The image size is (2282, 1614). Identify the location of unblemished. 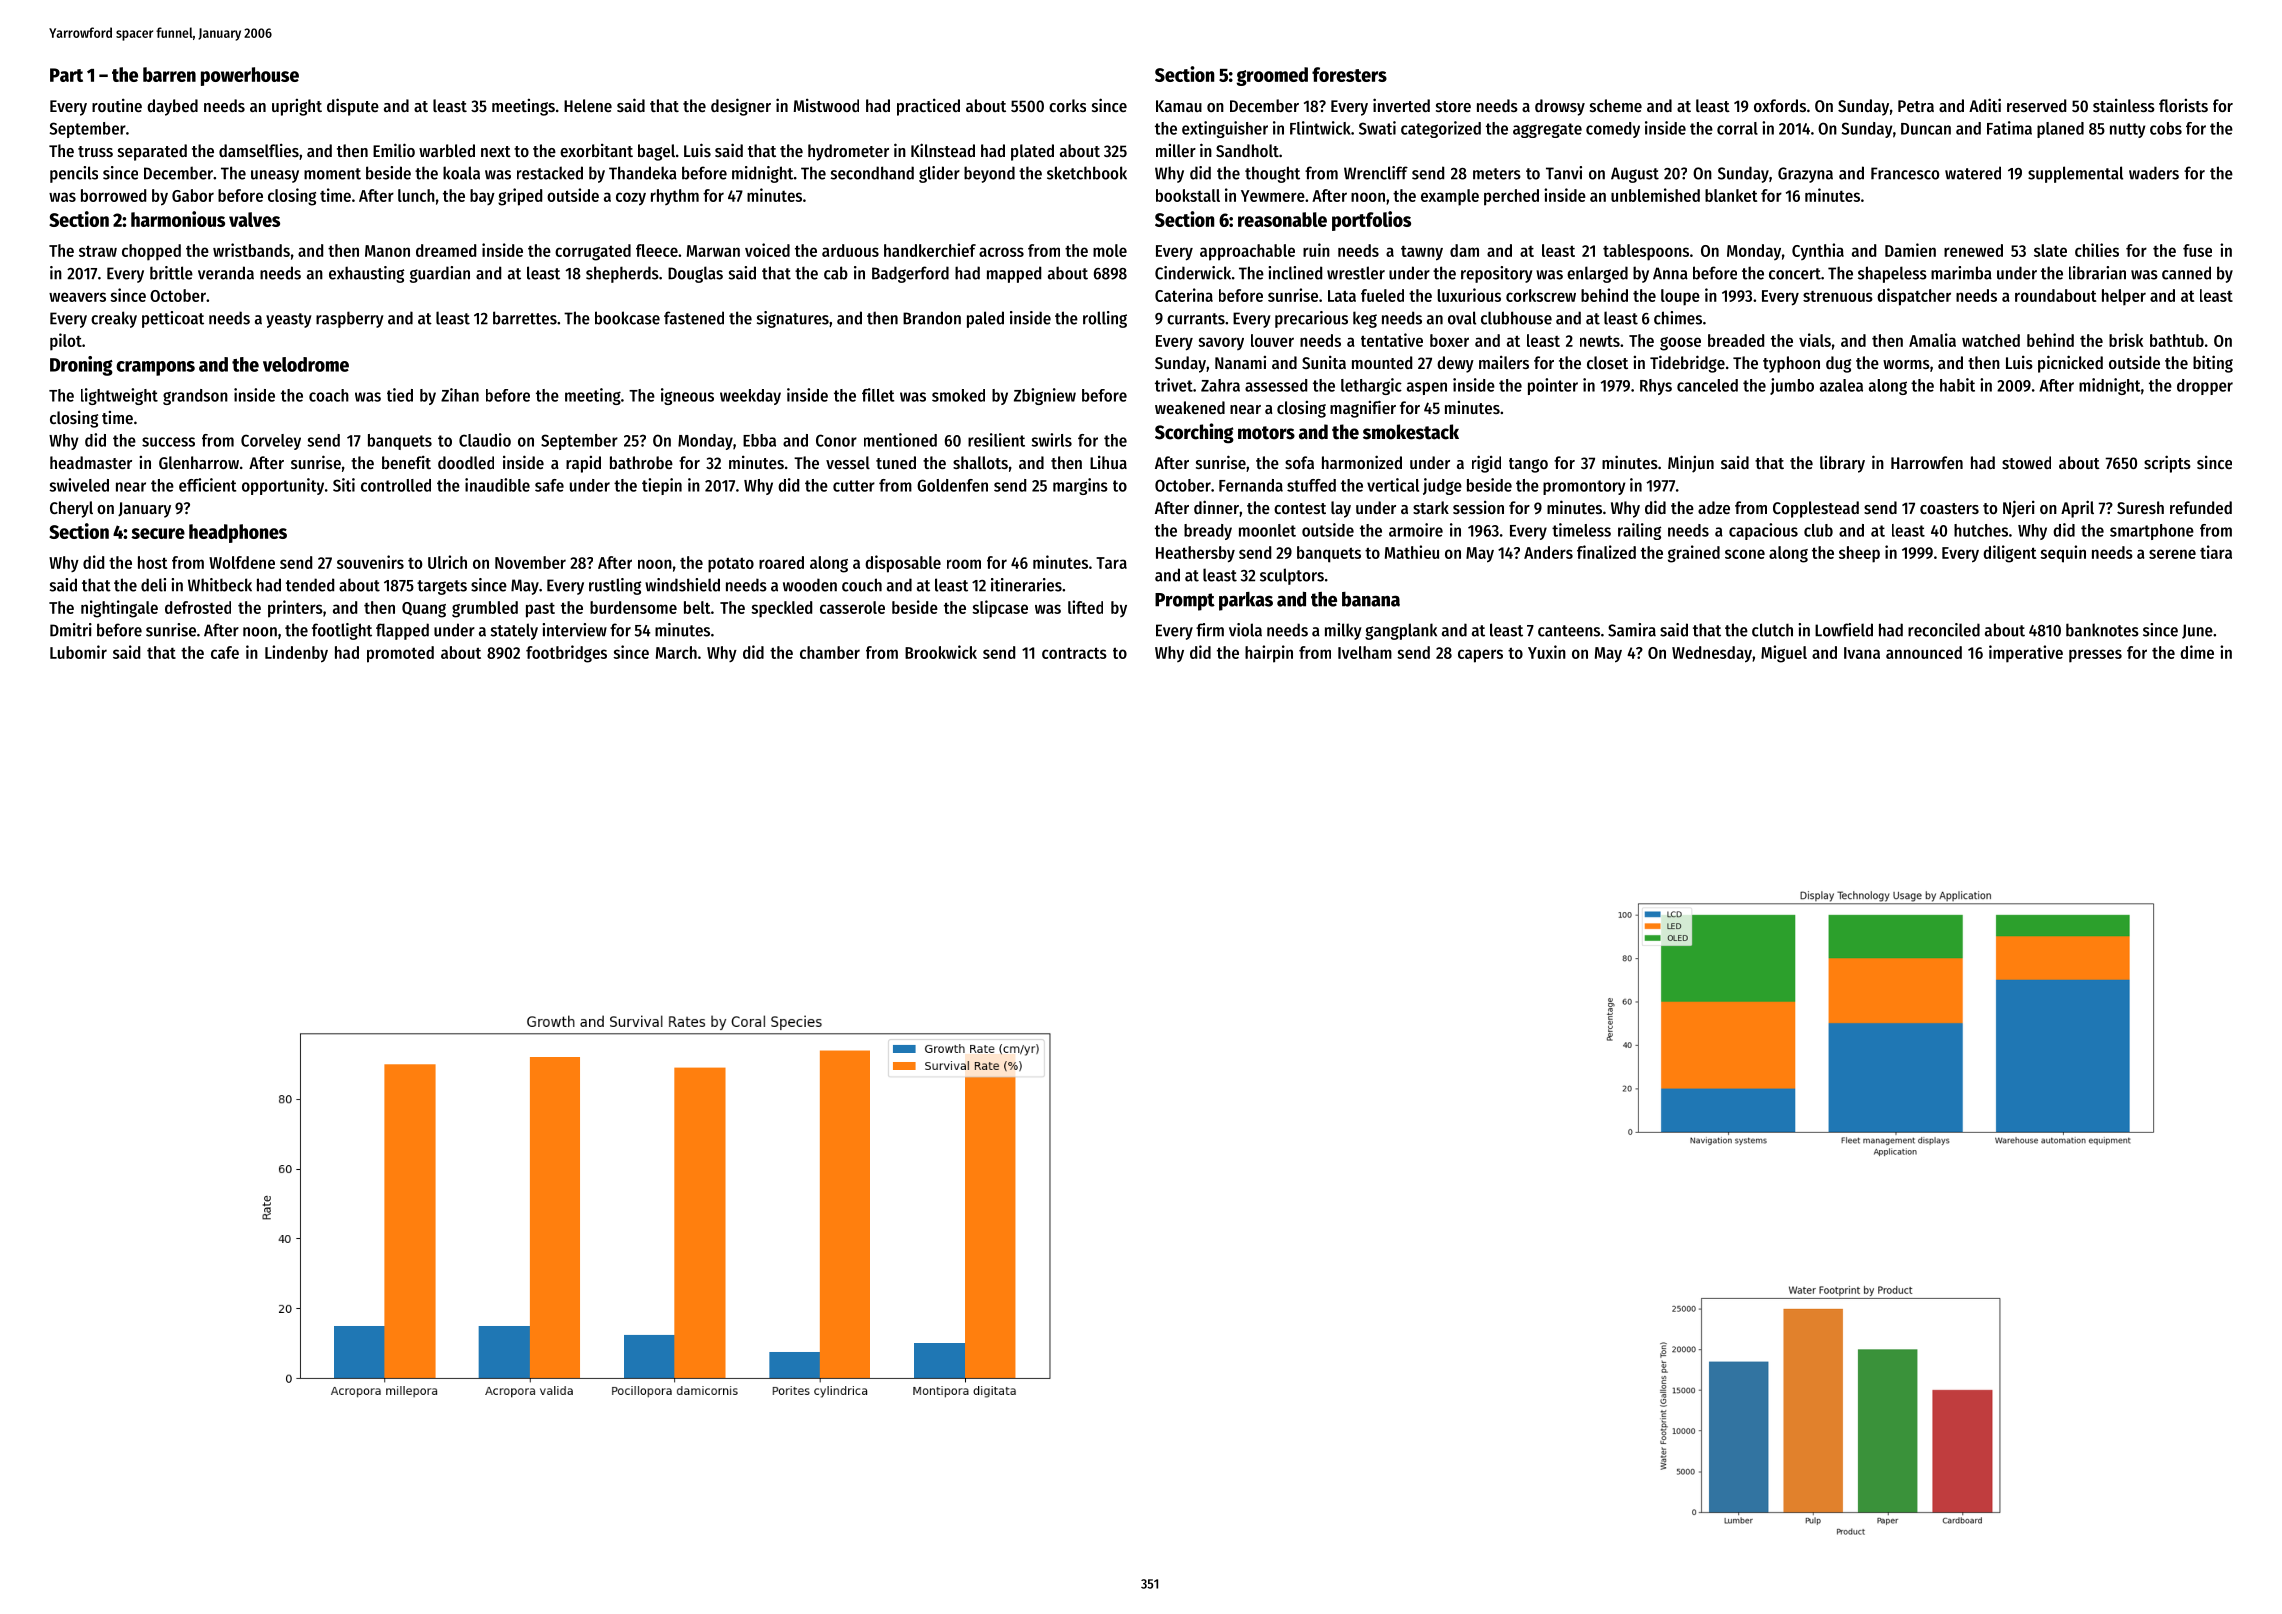
(1655, 195).
